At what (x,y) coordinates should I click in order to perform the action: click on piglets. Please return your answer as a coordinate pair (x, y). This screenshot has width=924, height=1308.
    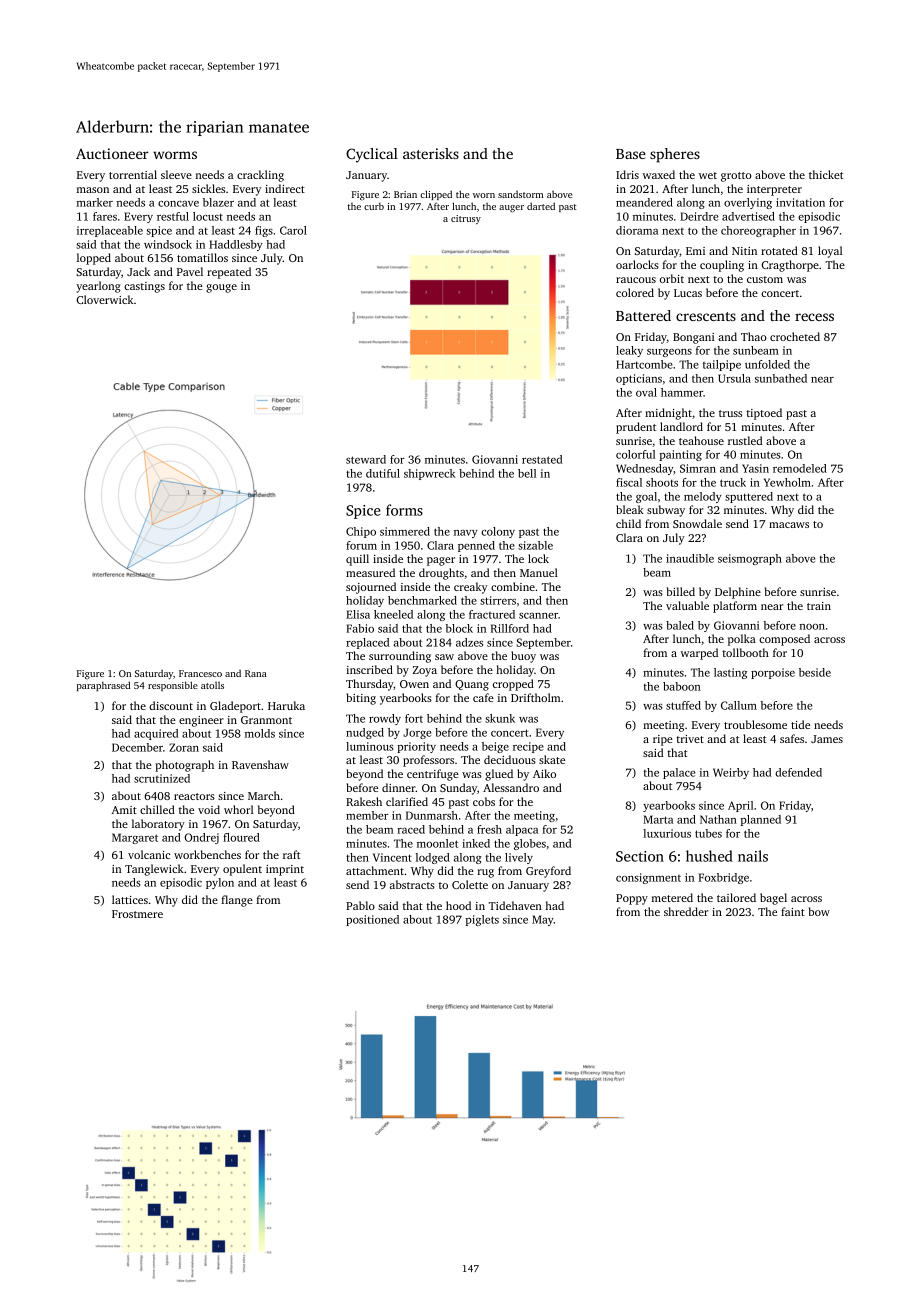
    Looking at the image, I should click on (482, 920).
